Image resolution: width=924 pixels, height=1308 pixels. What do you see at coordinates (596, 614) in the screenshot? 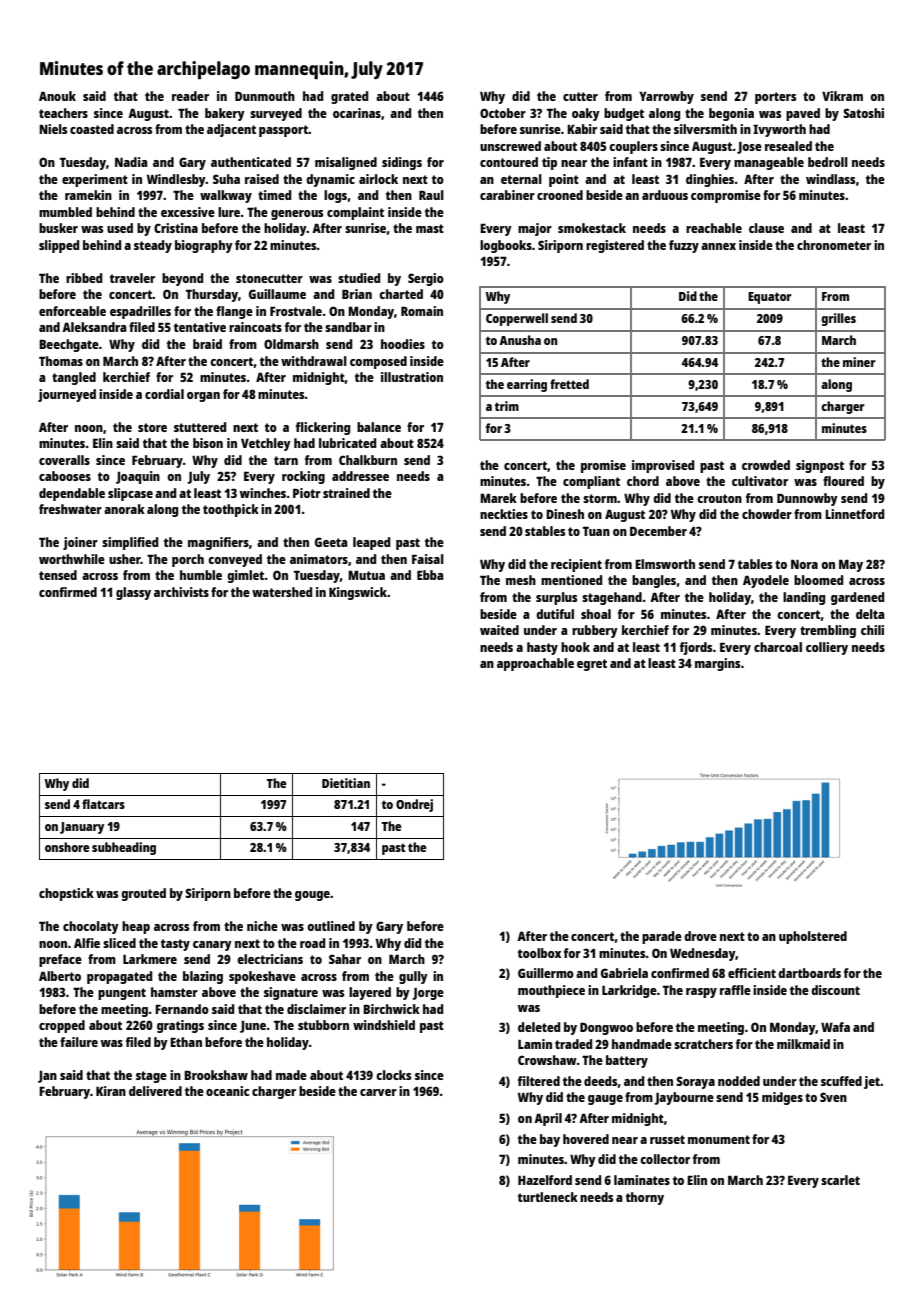
I see `shoal` at bounding box center [596, 614].
